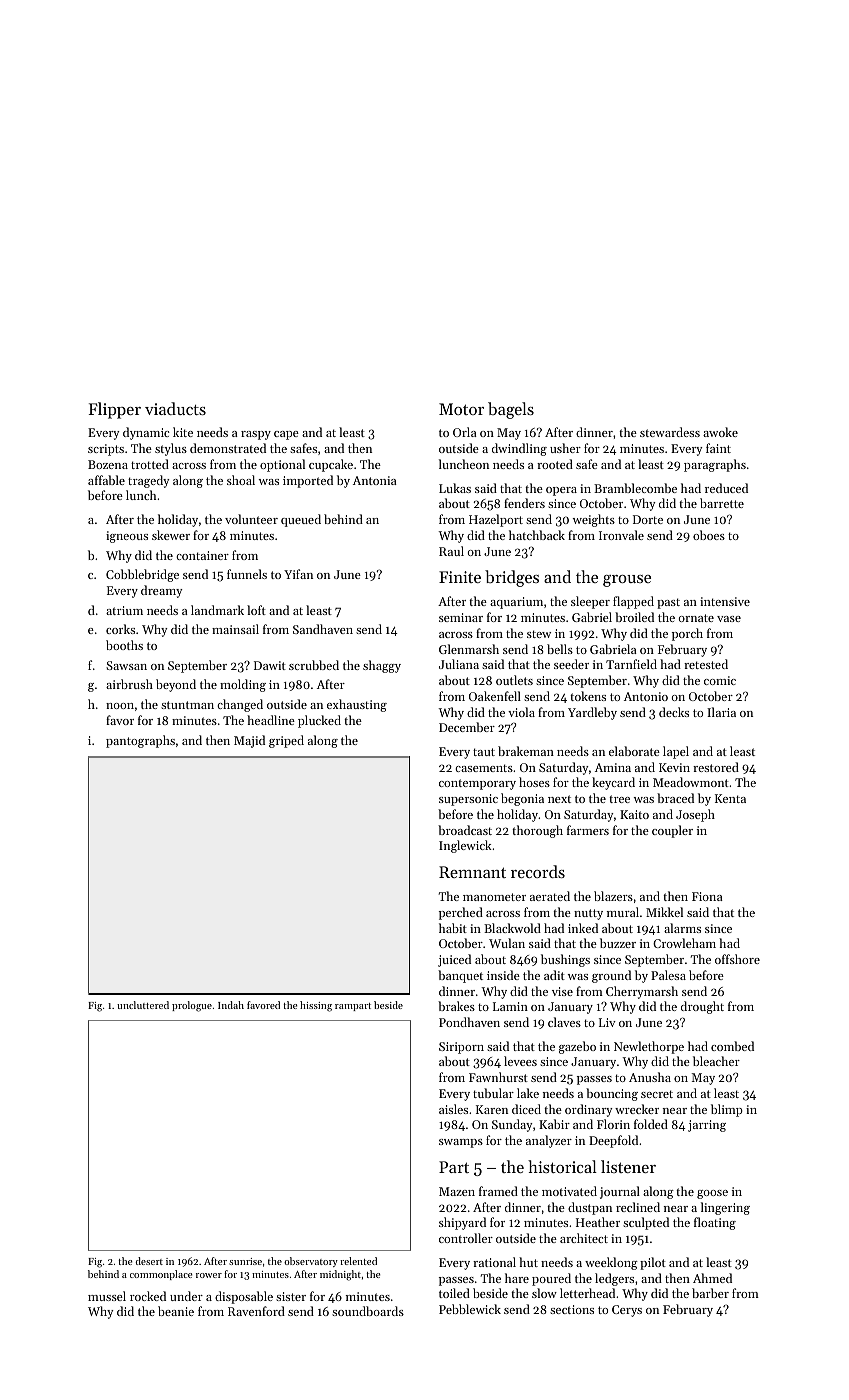 Image resolution: width=849 pixels, height=1400 pixels. What do you see at coordinates (730, 798) in the image?
I see `Kenta` at bounding box center [730, 798].
